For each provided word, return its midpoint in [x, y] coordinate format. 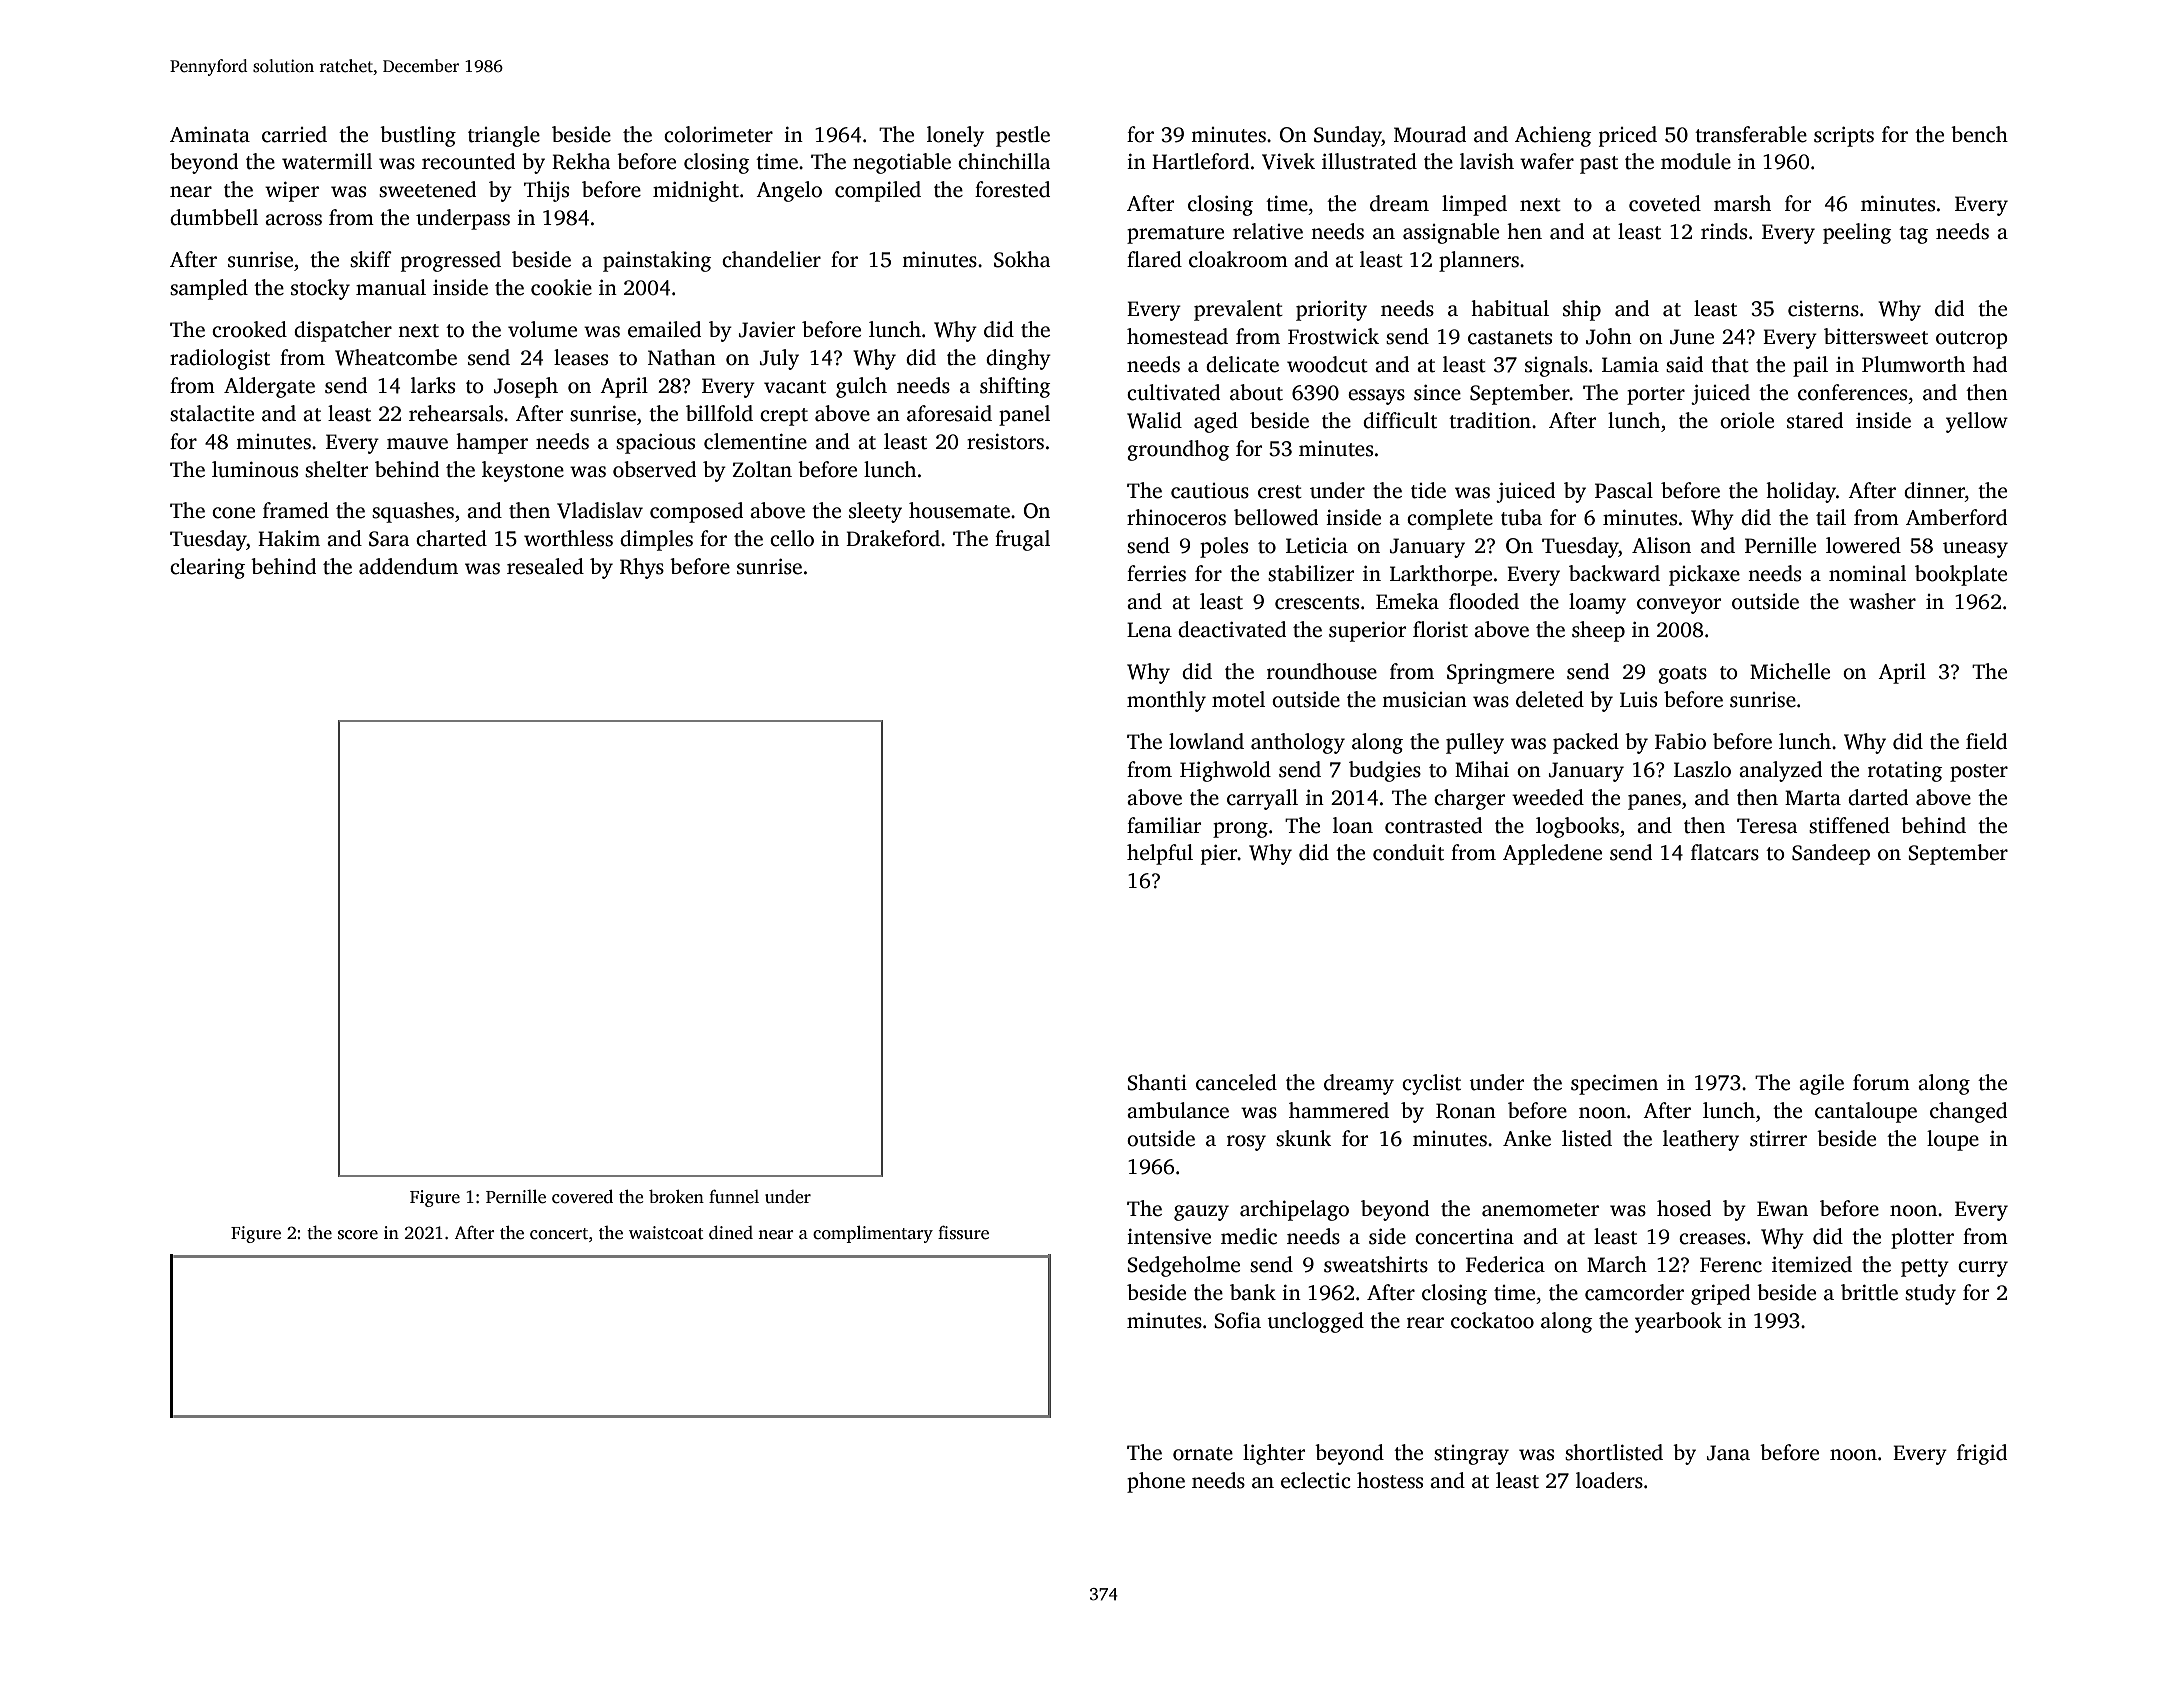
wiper [292, 191]
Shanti [1157, 1082]
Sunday [1348, 136]
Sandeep [1831, 854]
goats [1682, 675]
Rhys [642, 568]
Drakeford [893, 538]
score [358, 1235]
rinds [1724, 231]
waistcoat [666, 1233]
